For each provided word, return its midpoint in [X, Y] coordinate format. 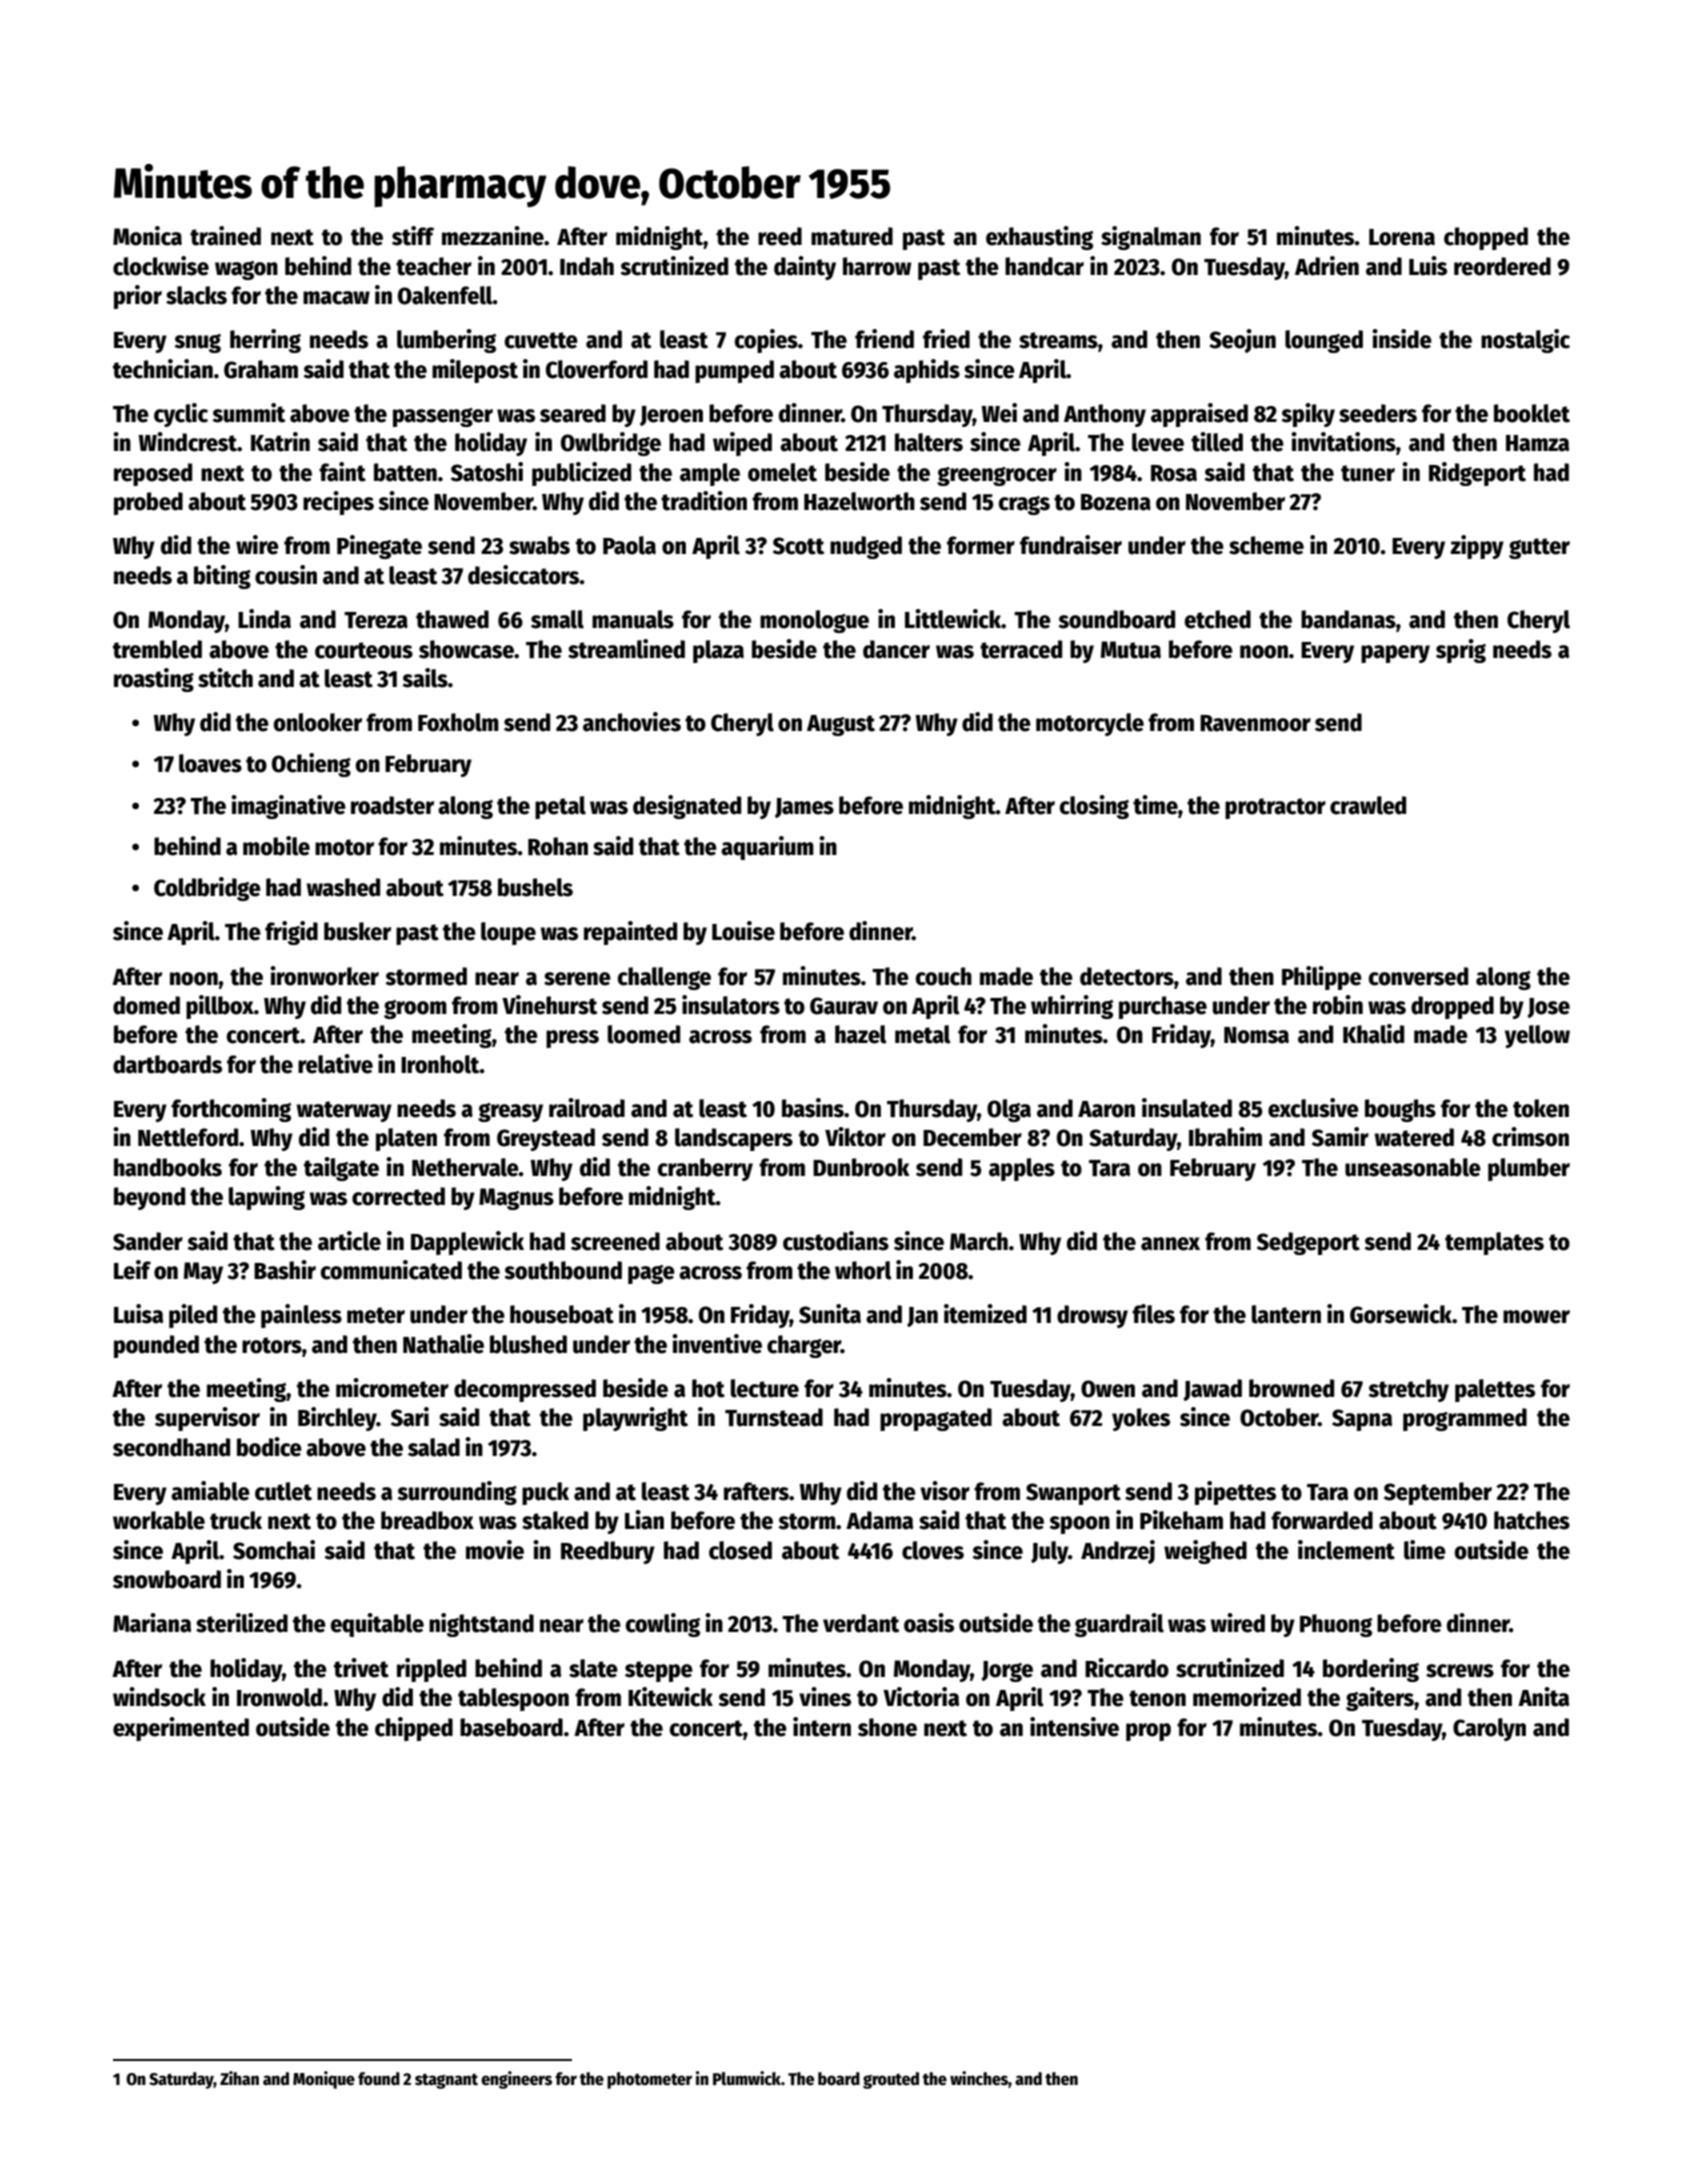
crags [1024, 505]
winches [979, 2078]
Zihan [239, 2078]
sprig [1461, 651]
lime [1425, 1550]
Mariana [152, 1623]
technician [163, 369]
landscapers [734, 1139]
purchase [1163, 1007]
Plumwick [747, 2078]
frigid [291, 933]
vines [825, 1697]
